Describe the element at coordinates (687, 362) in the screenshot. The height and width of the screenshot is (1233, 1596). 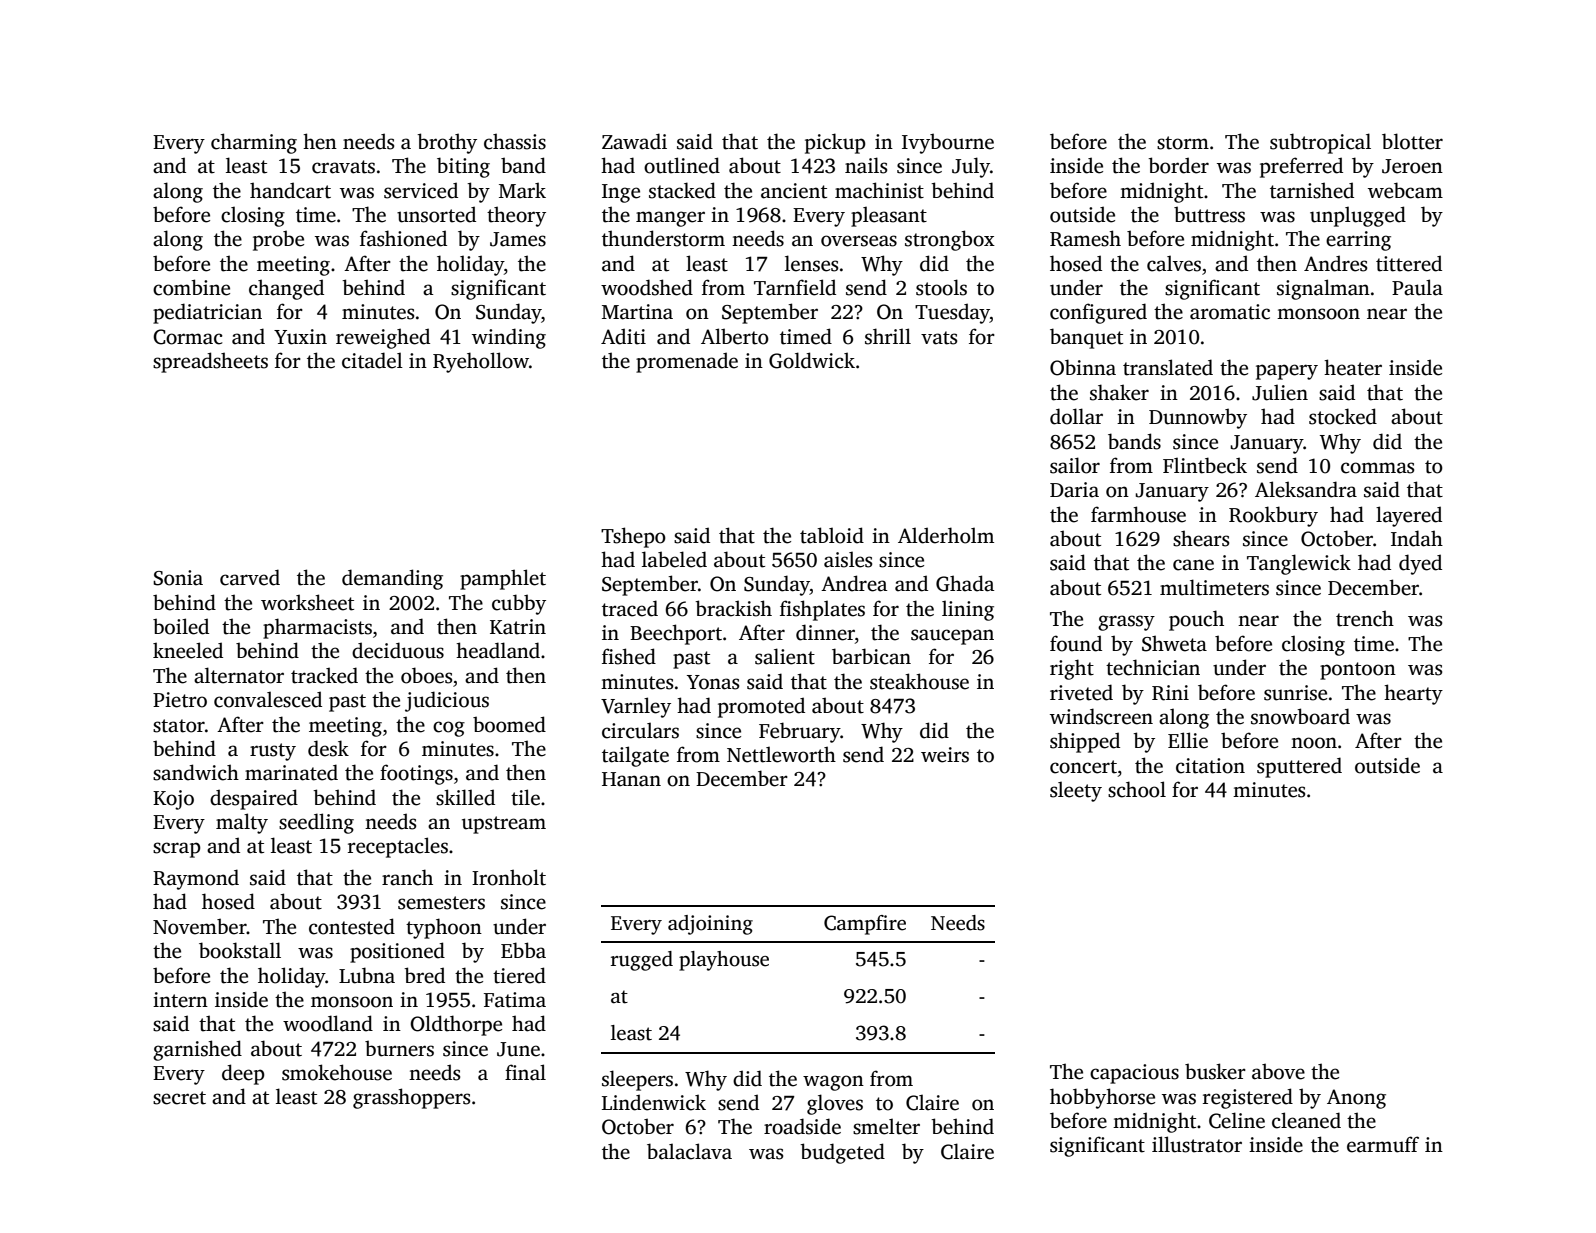
I see `promenade` at that location.
